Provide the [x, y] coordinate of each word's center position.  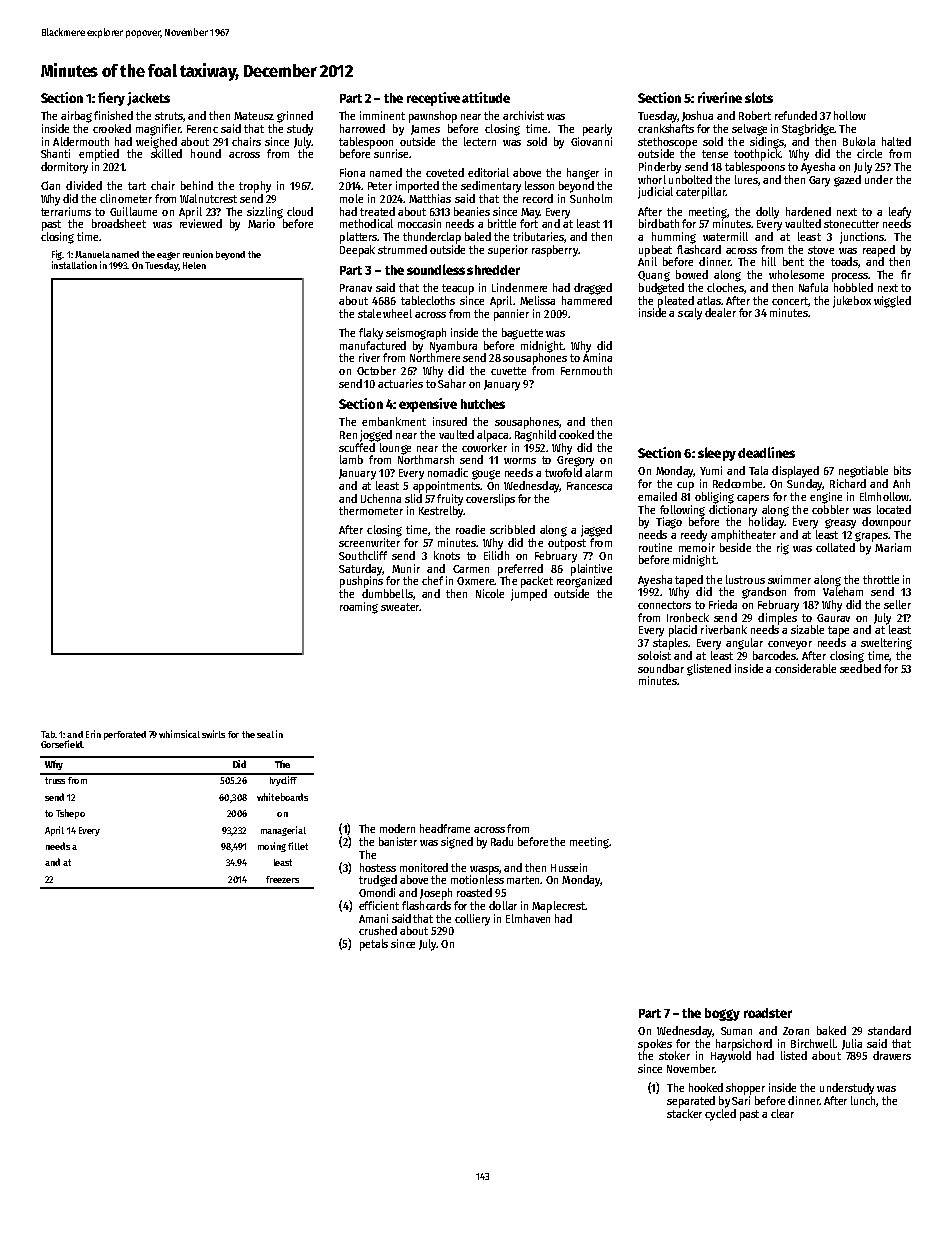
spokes [655, 1045]
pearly [597, 130]
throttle [881, 579]
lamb [351, 459]
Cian [50, 185]
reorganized [584, 582]
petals [374, 945]
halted [896, 141]
